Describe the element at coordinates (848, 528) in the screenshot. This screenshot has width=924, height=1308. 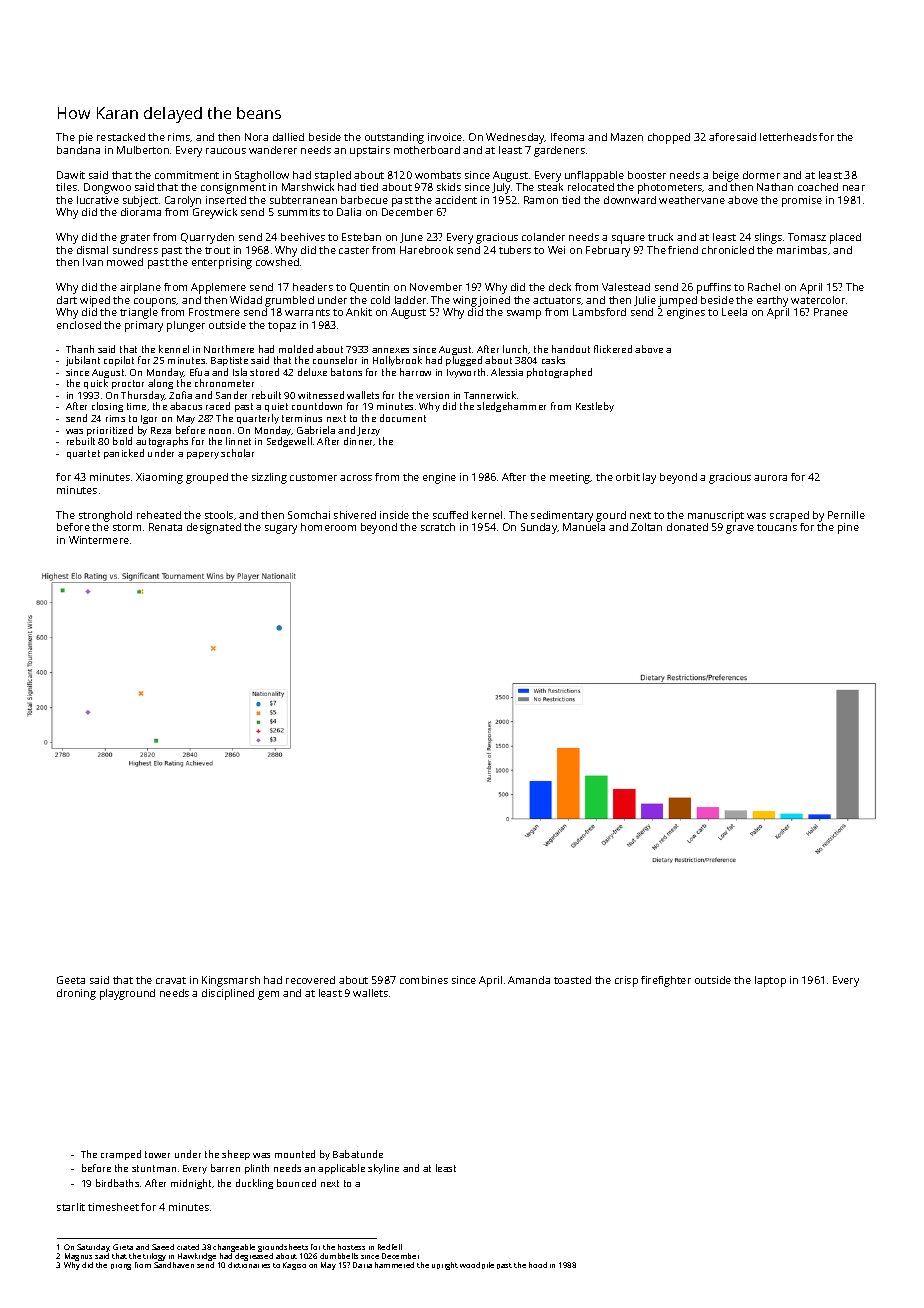
I see `pine` at that location.
